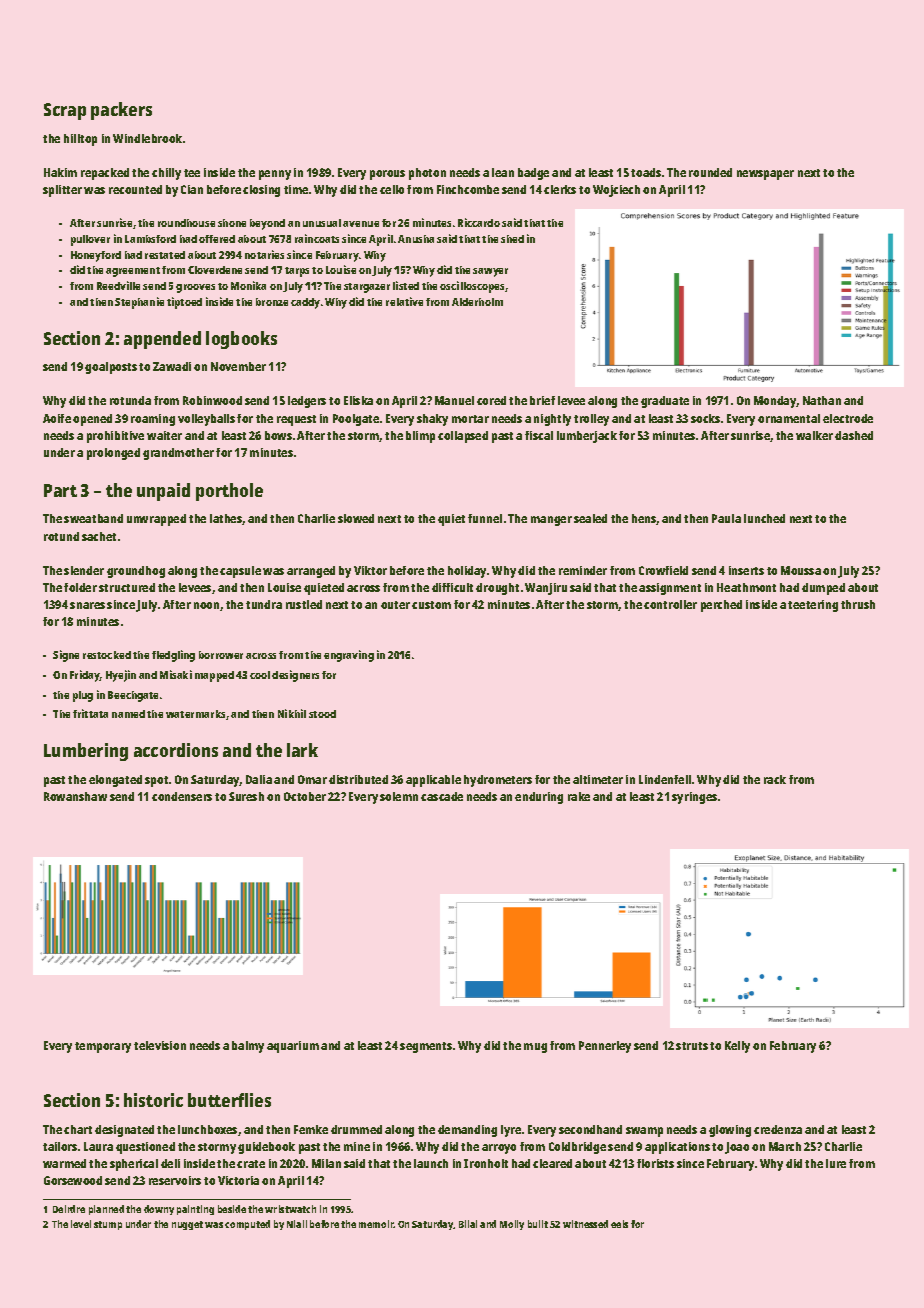 The width and height of the screenshot is (924, 1308). What do you see at coordinates (322, 223) in the screenshot?
I see `unusual` at bounding box center [322, 223].
